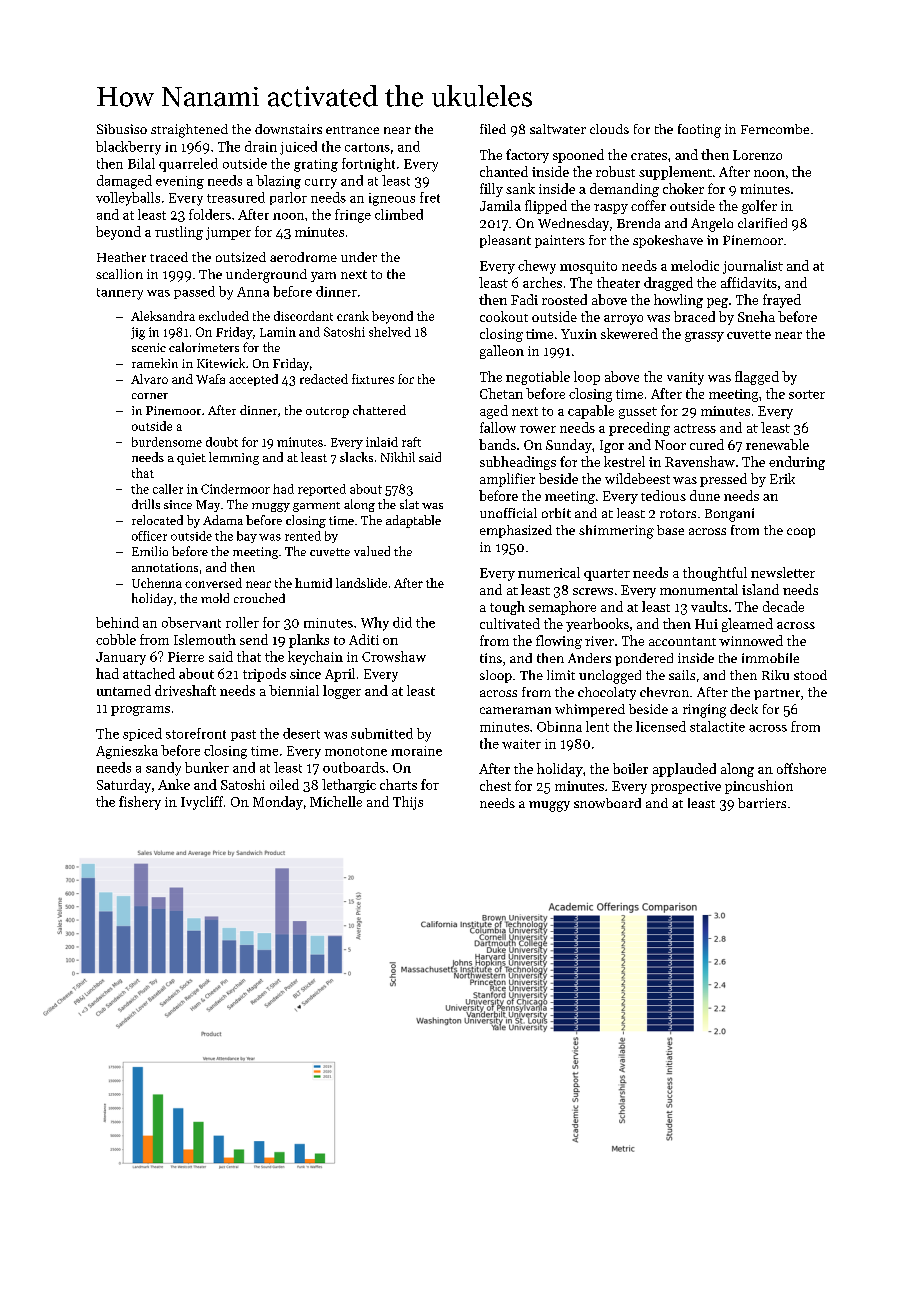 Image resolution: width=924 pixels, height=1308 pixels. What do you see at coordinates (744, 709) in the screenshot?
I see `deck` at bounding box center [744, 709].
